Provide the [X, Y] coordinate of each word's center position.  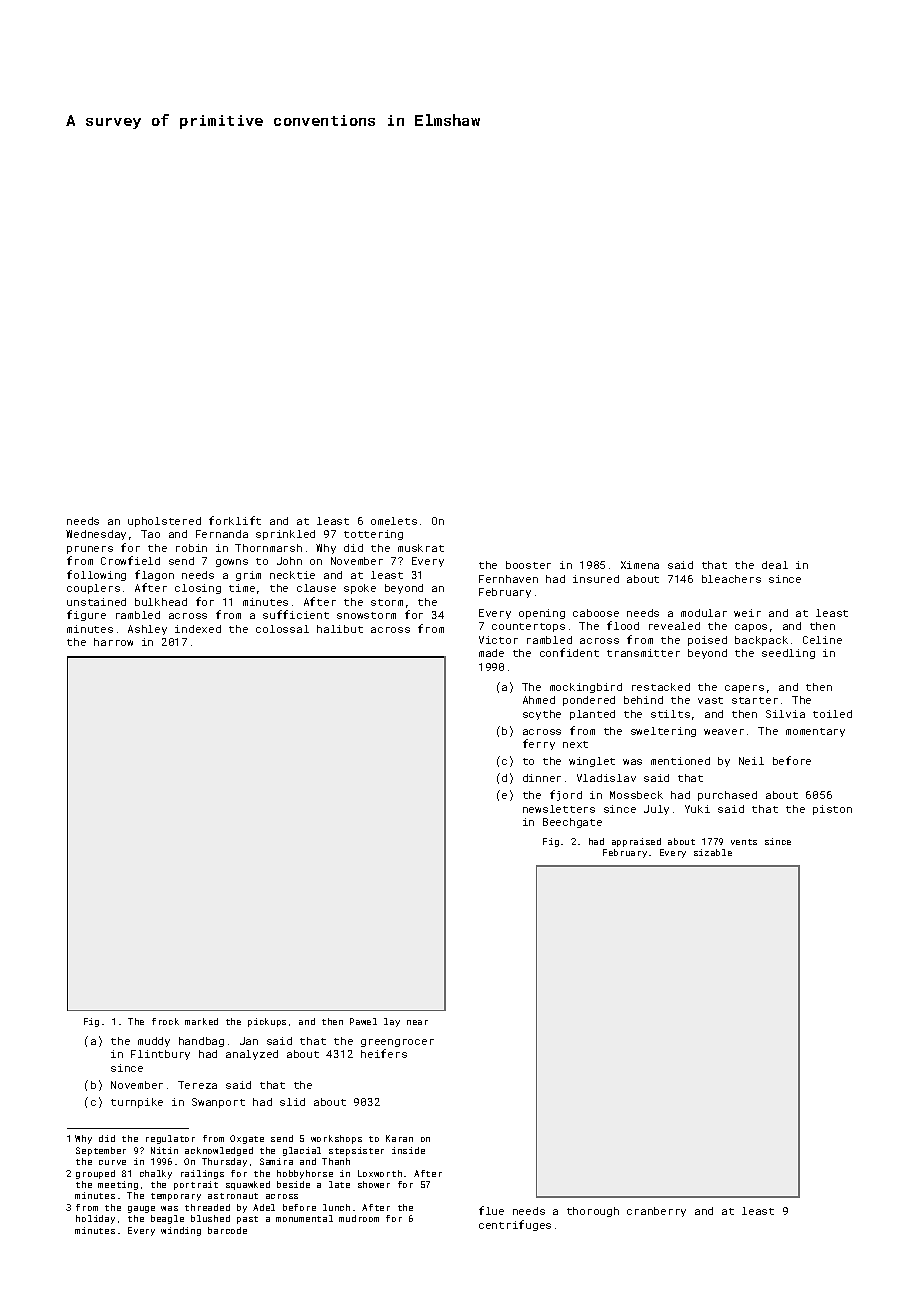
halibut [340, 629]
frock [165, 1021]
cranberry [656, 1212]
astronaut [233, 1196]
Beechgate [572, 823]
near [417, 1022]
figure [86, 615]
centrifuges [515, 1225]
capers [744, 689]
